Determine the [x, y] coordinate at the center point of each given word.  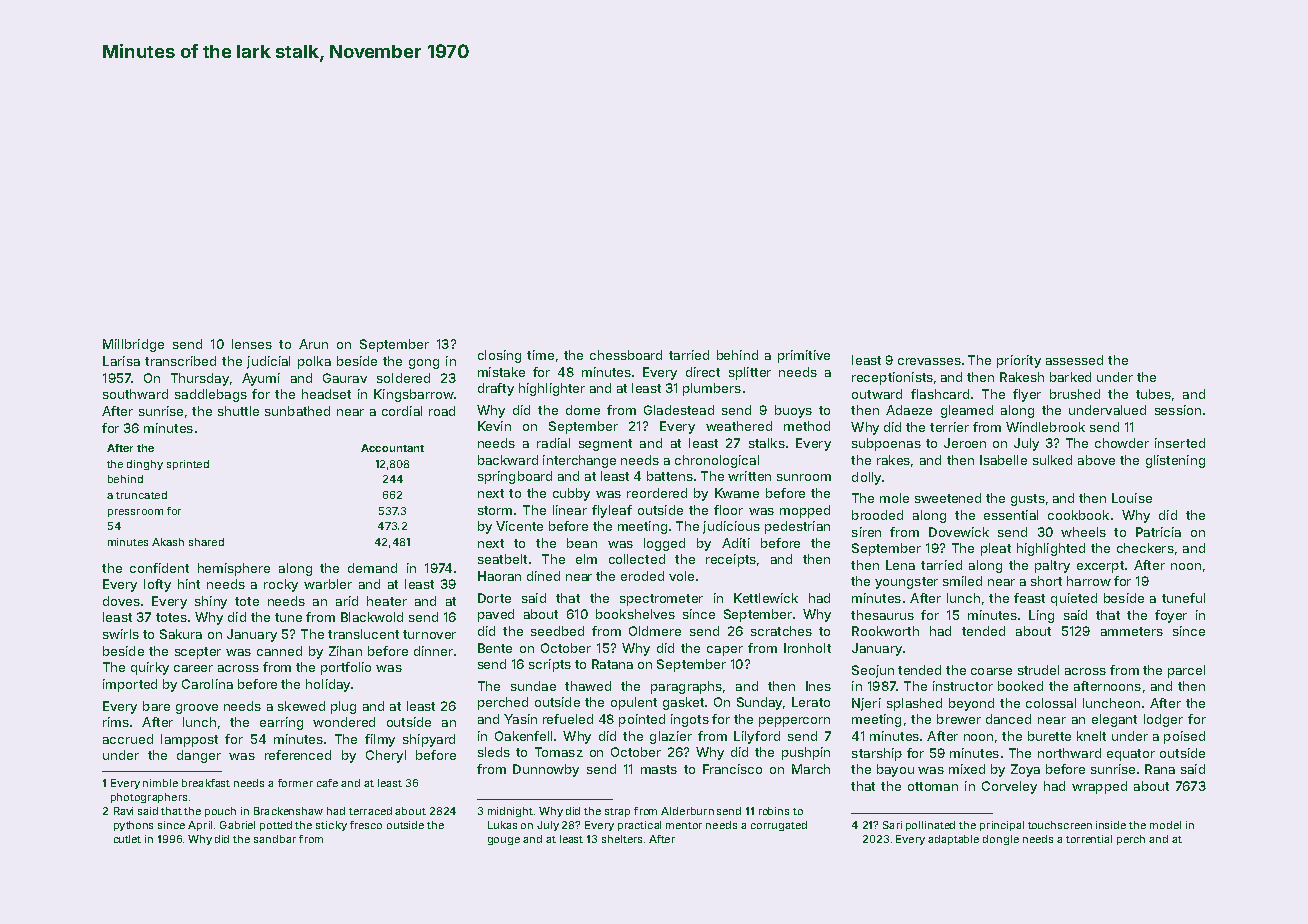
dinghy [145, 465]
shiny [211, 602]
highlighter [552, 389]
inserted [1180, 443]
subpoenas [886, 444]
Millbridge [133, 345]
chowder [1122, 443]
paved [496, 615]
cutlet [127, 839]
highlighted [1051, 549]
